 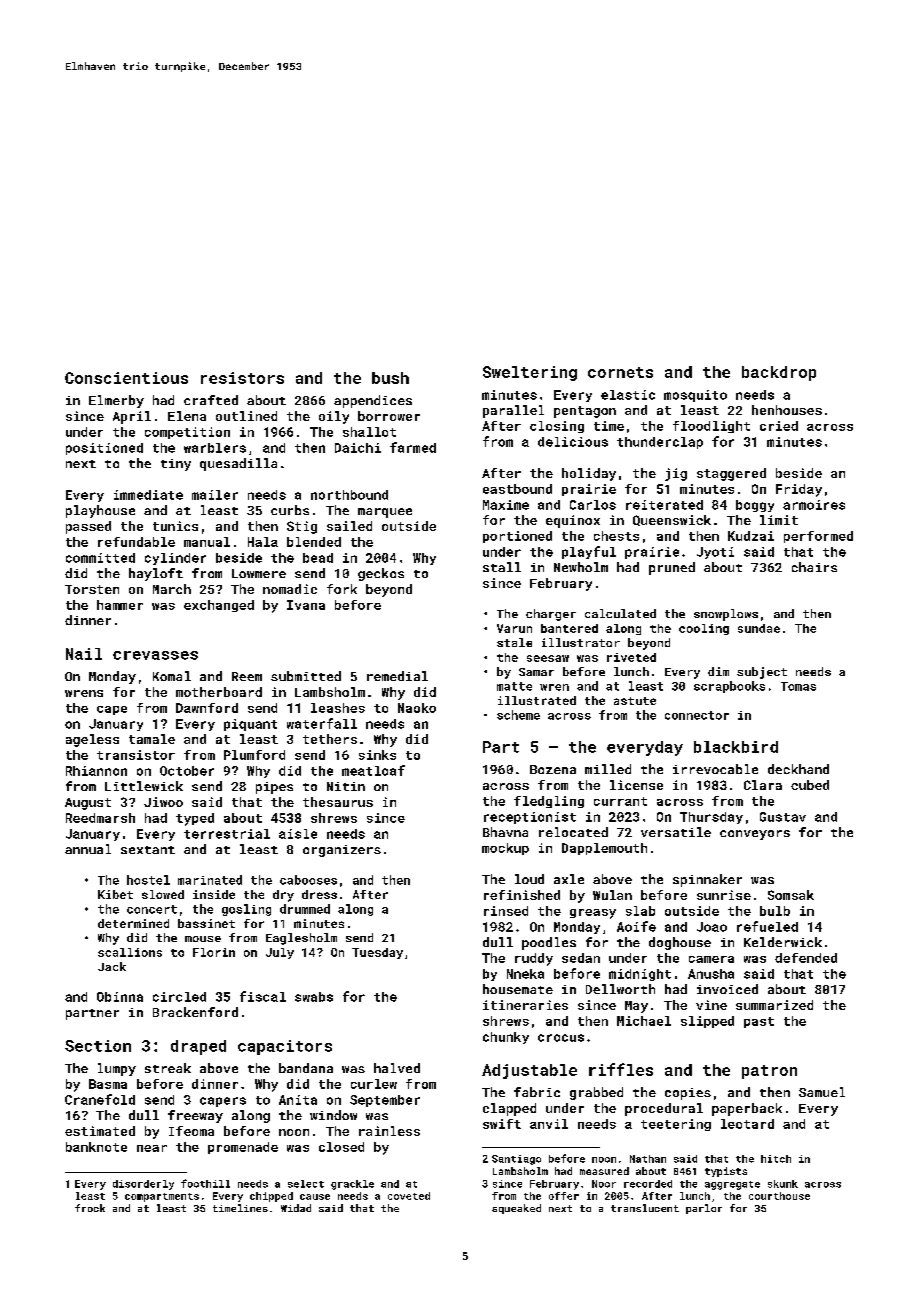 What do you see at coordinates (518, 715) in the screenshot?
I see `scheme` at bounding box center [518, 715].
